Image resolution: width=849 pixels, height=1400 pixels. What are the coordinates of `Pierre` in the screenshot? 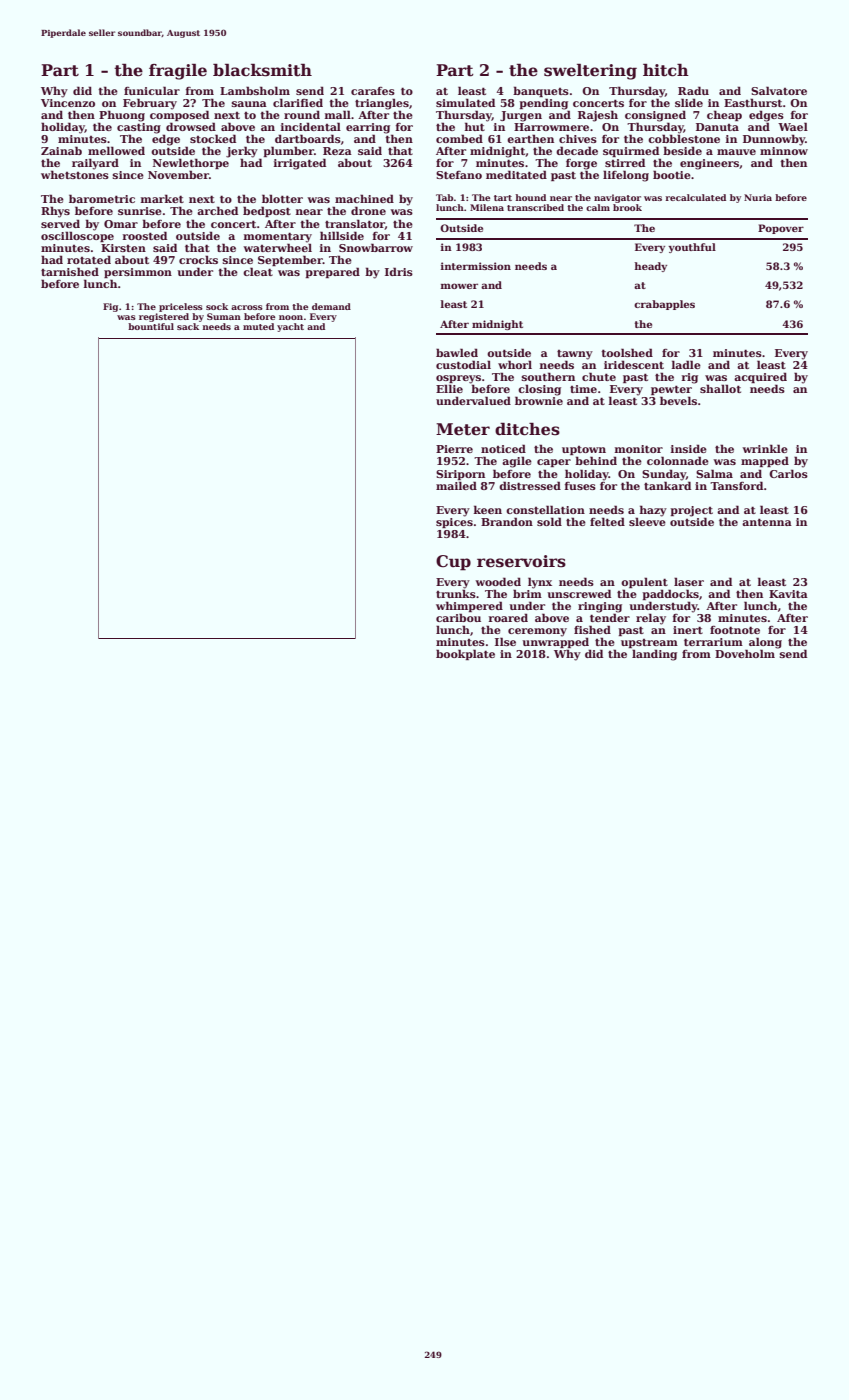 It's located at (454, 449).
